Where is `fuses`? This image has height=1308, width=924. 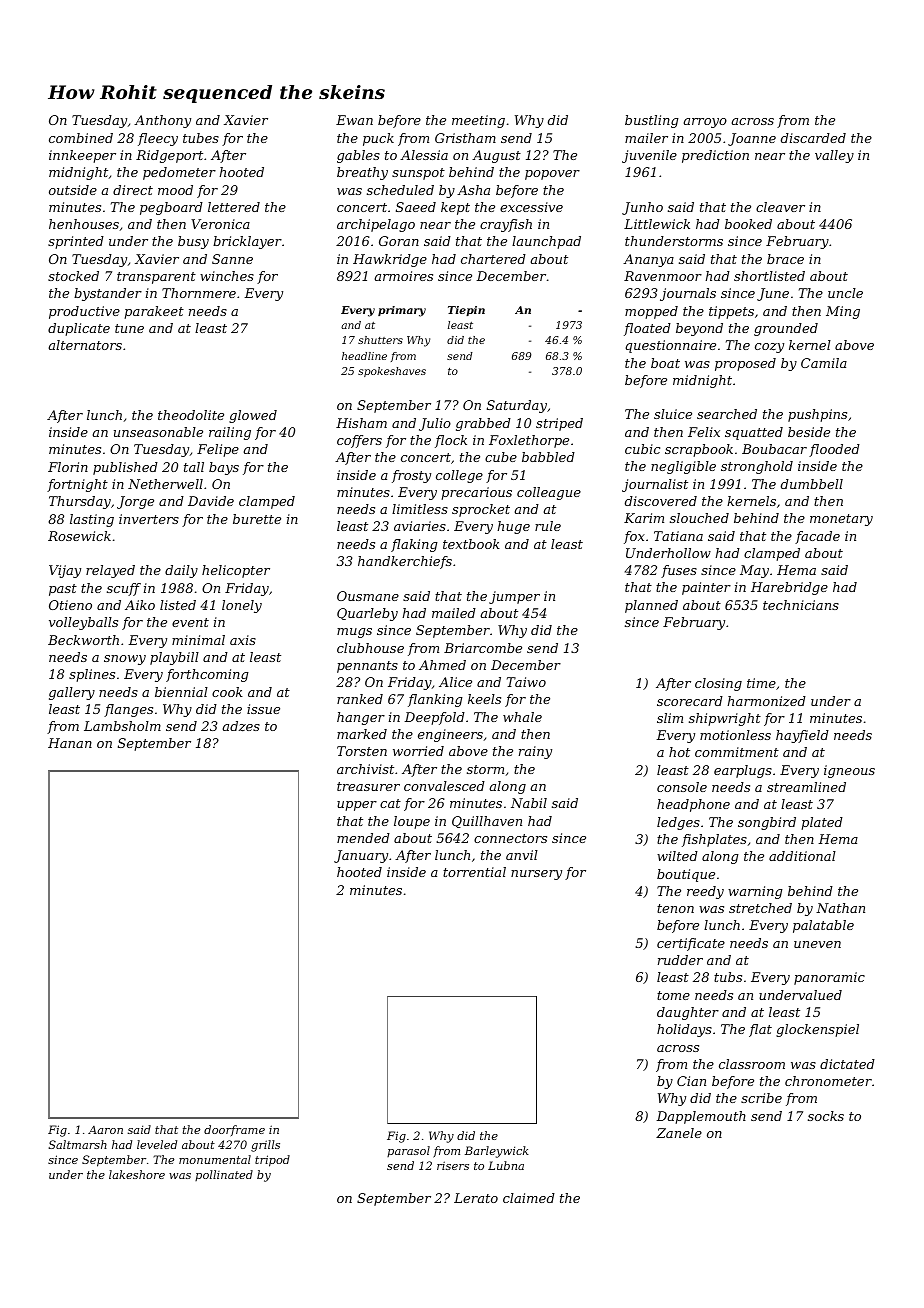 fuses is located at coordinates (679, 571).
